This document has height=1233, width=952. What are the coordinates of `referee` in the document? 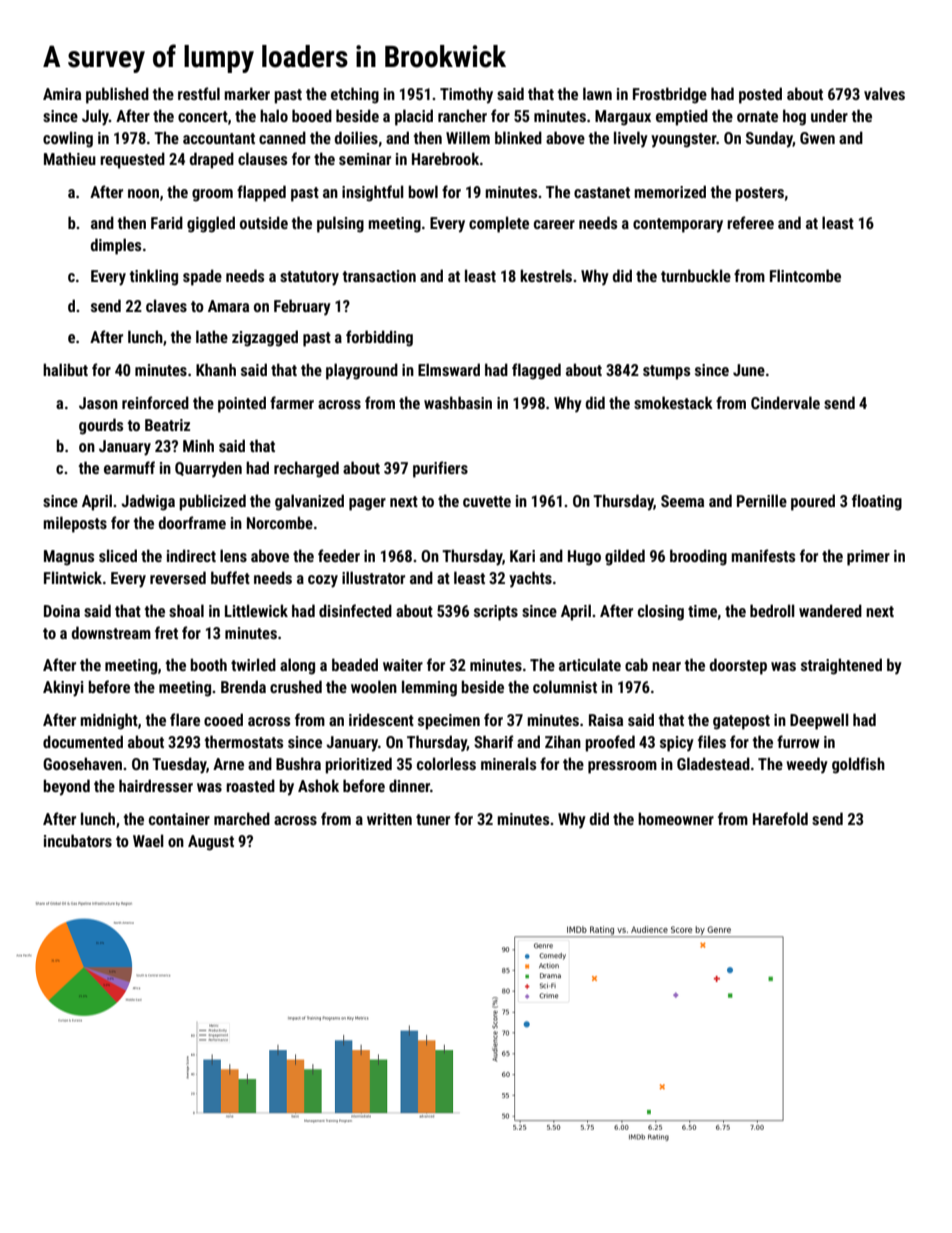 It's located at (750, 222).
